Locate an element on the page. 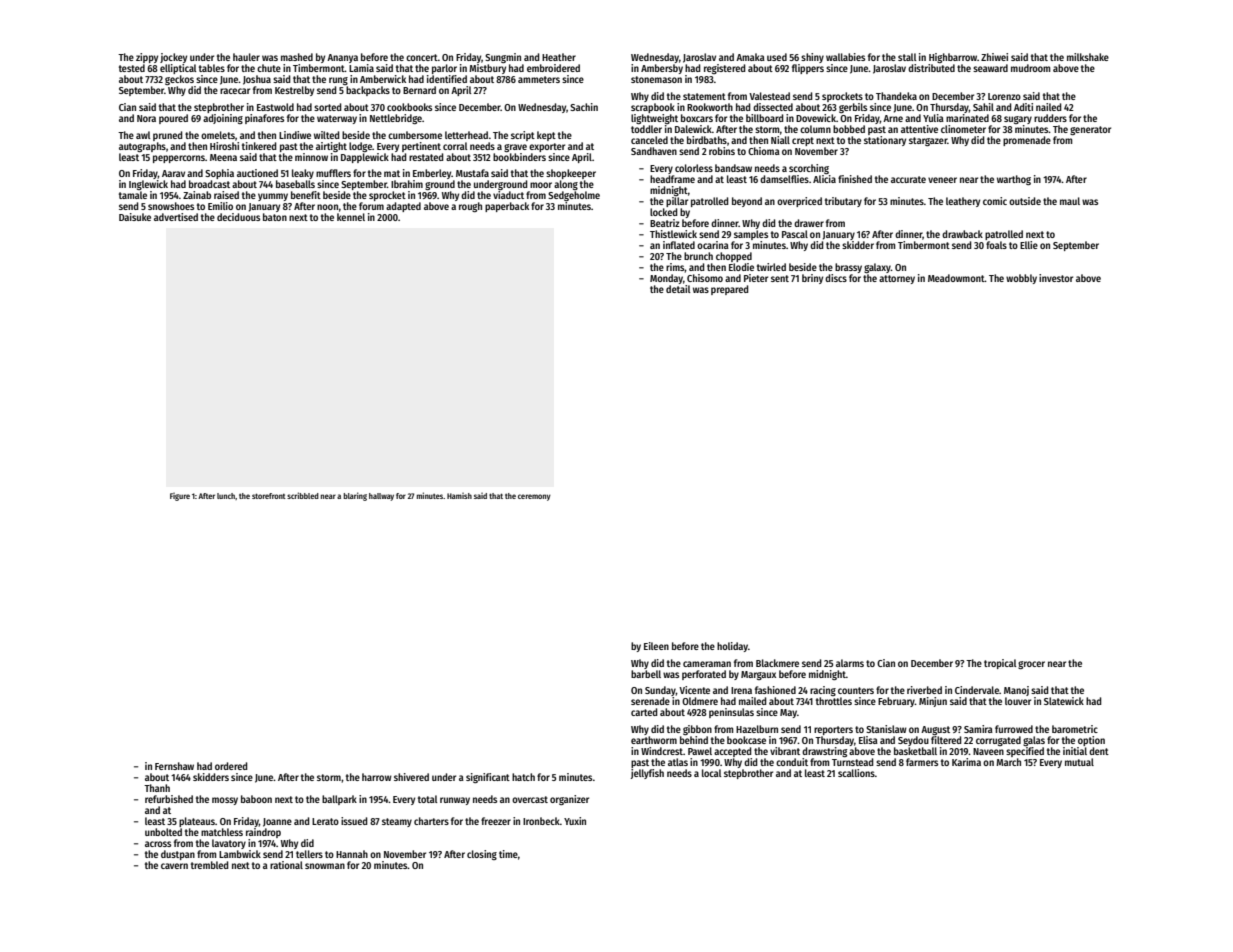 The height and width of the image is (952, 1233). refurbished is located at coordinates (169, 799).
